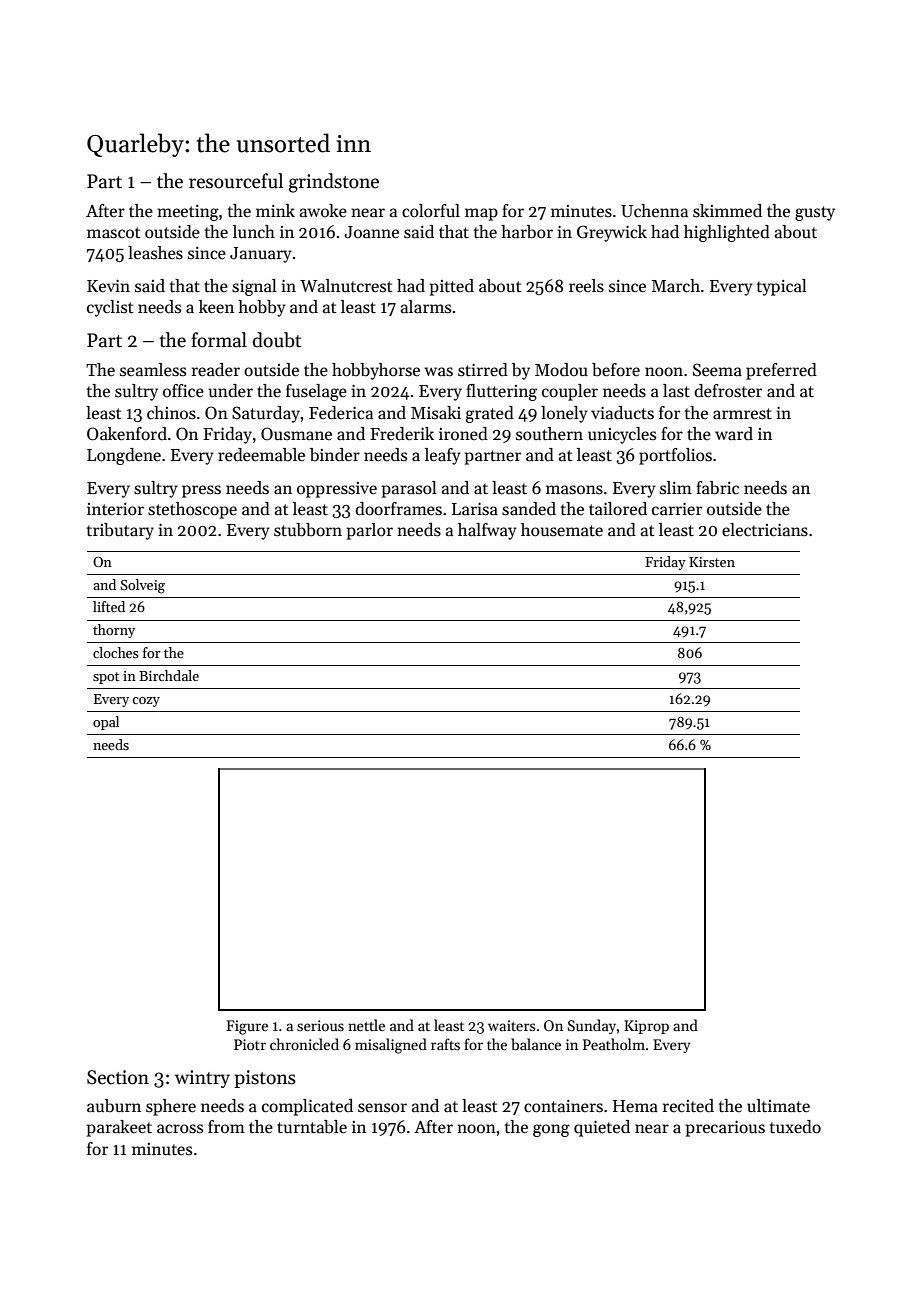 The height and width of the screenshot is (1314, 924). Describe the element at coordinates (487, 531) in the screenshot. I see `halfway` at that location.
